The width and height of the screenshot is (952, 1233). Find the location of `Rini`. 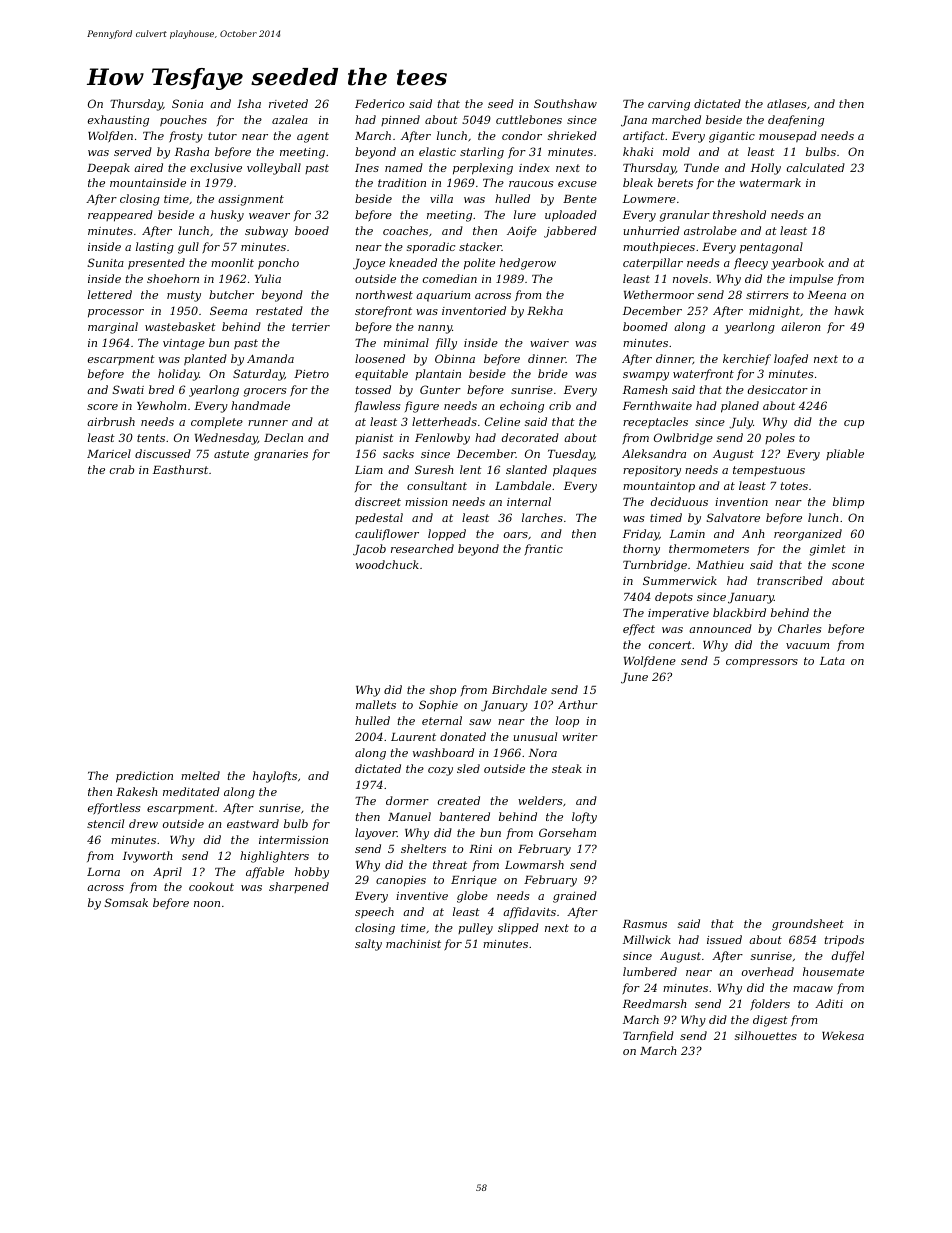

Rini is located at coordinates (480, 849).
